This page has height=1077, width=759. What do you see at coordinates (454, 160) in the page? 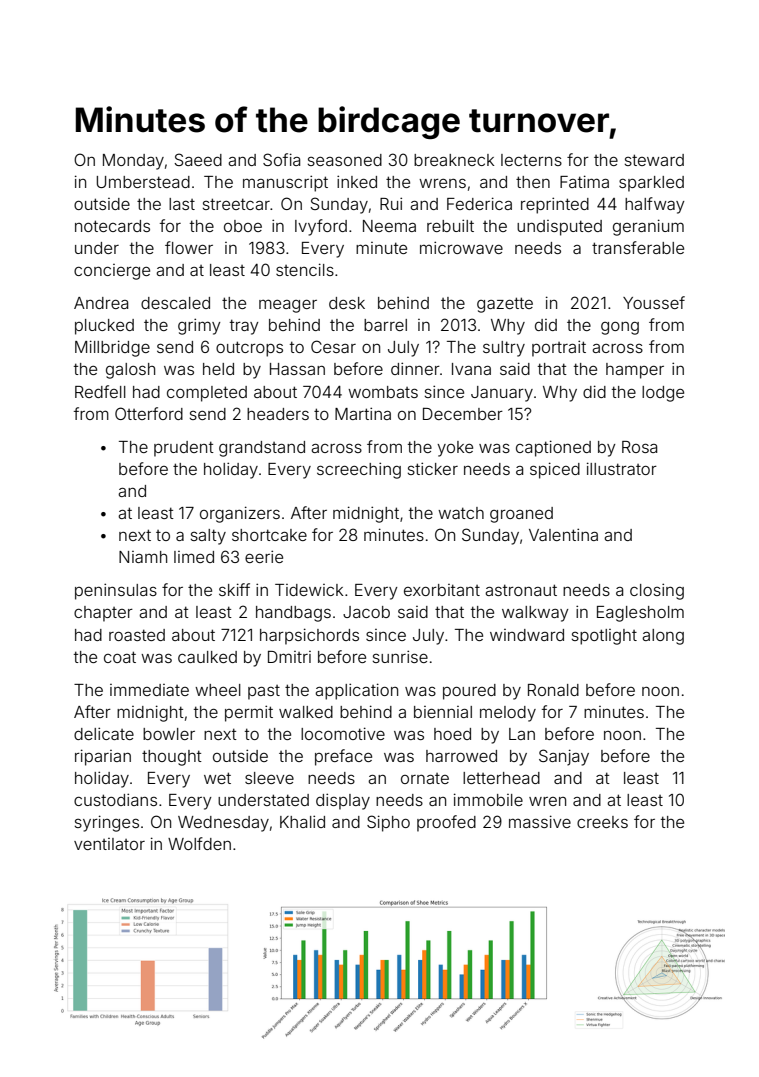
I see `breakneck` at bounding box center [454, 160].
